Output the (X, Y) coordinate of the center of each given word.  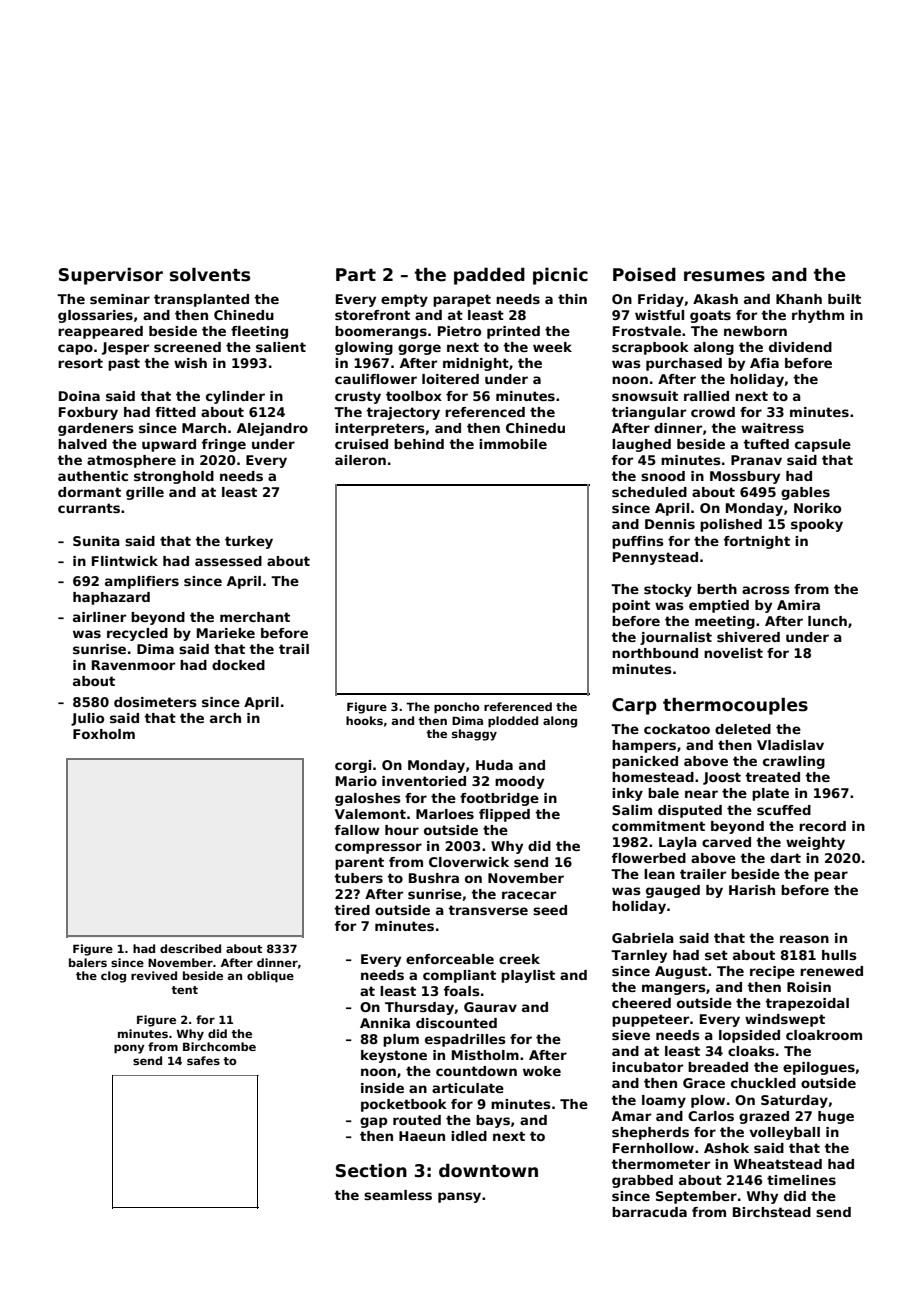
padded (489, 276)
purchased (684, 364)
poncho (457, 708)
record (822, 826)
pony (129, 1049)
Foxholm (104, 734)
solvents (210, 274)
